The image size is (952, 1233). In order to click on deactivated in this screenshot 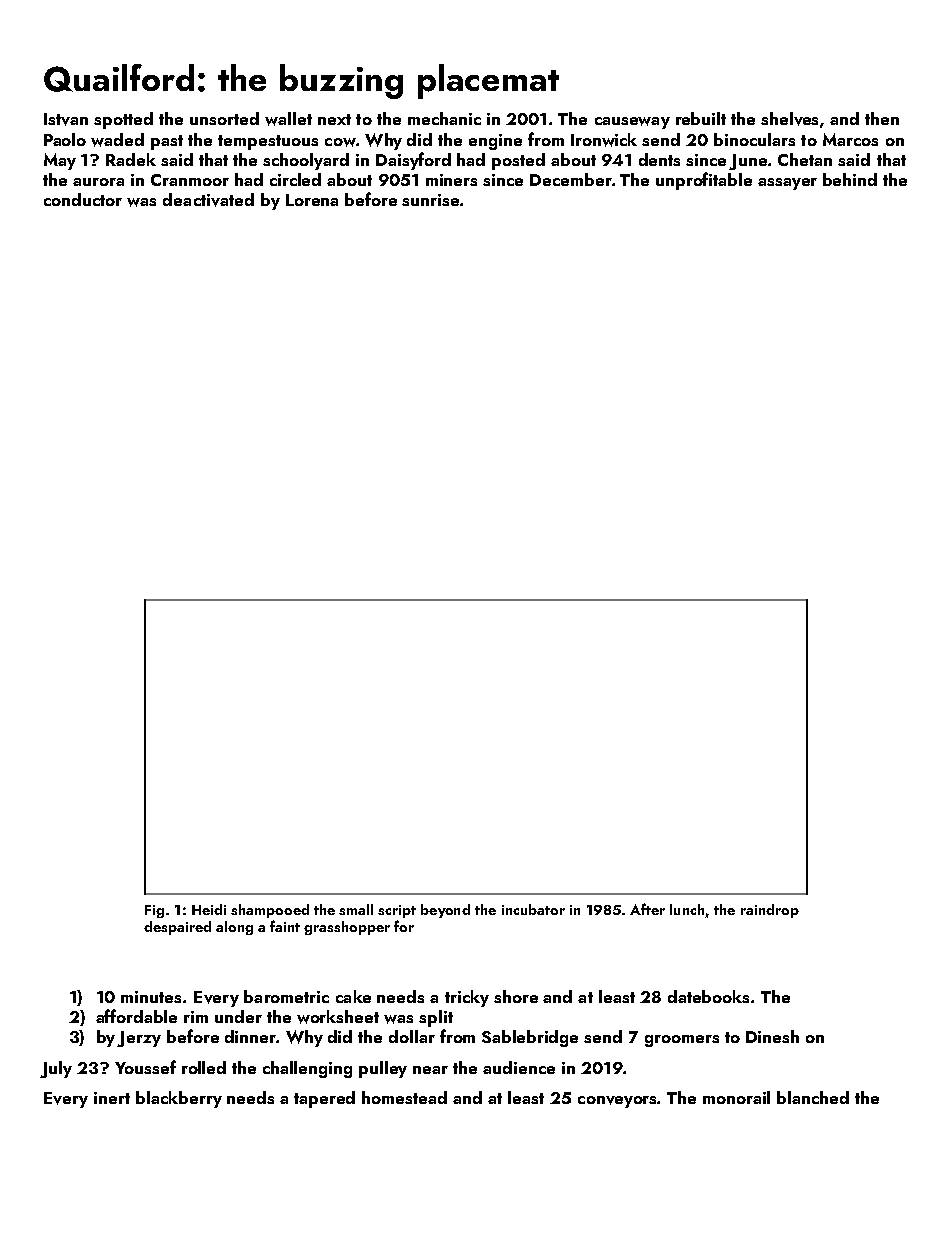, I will do `click(208, 200)`.
